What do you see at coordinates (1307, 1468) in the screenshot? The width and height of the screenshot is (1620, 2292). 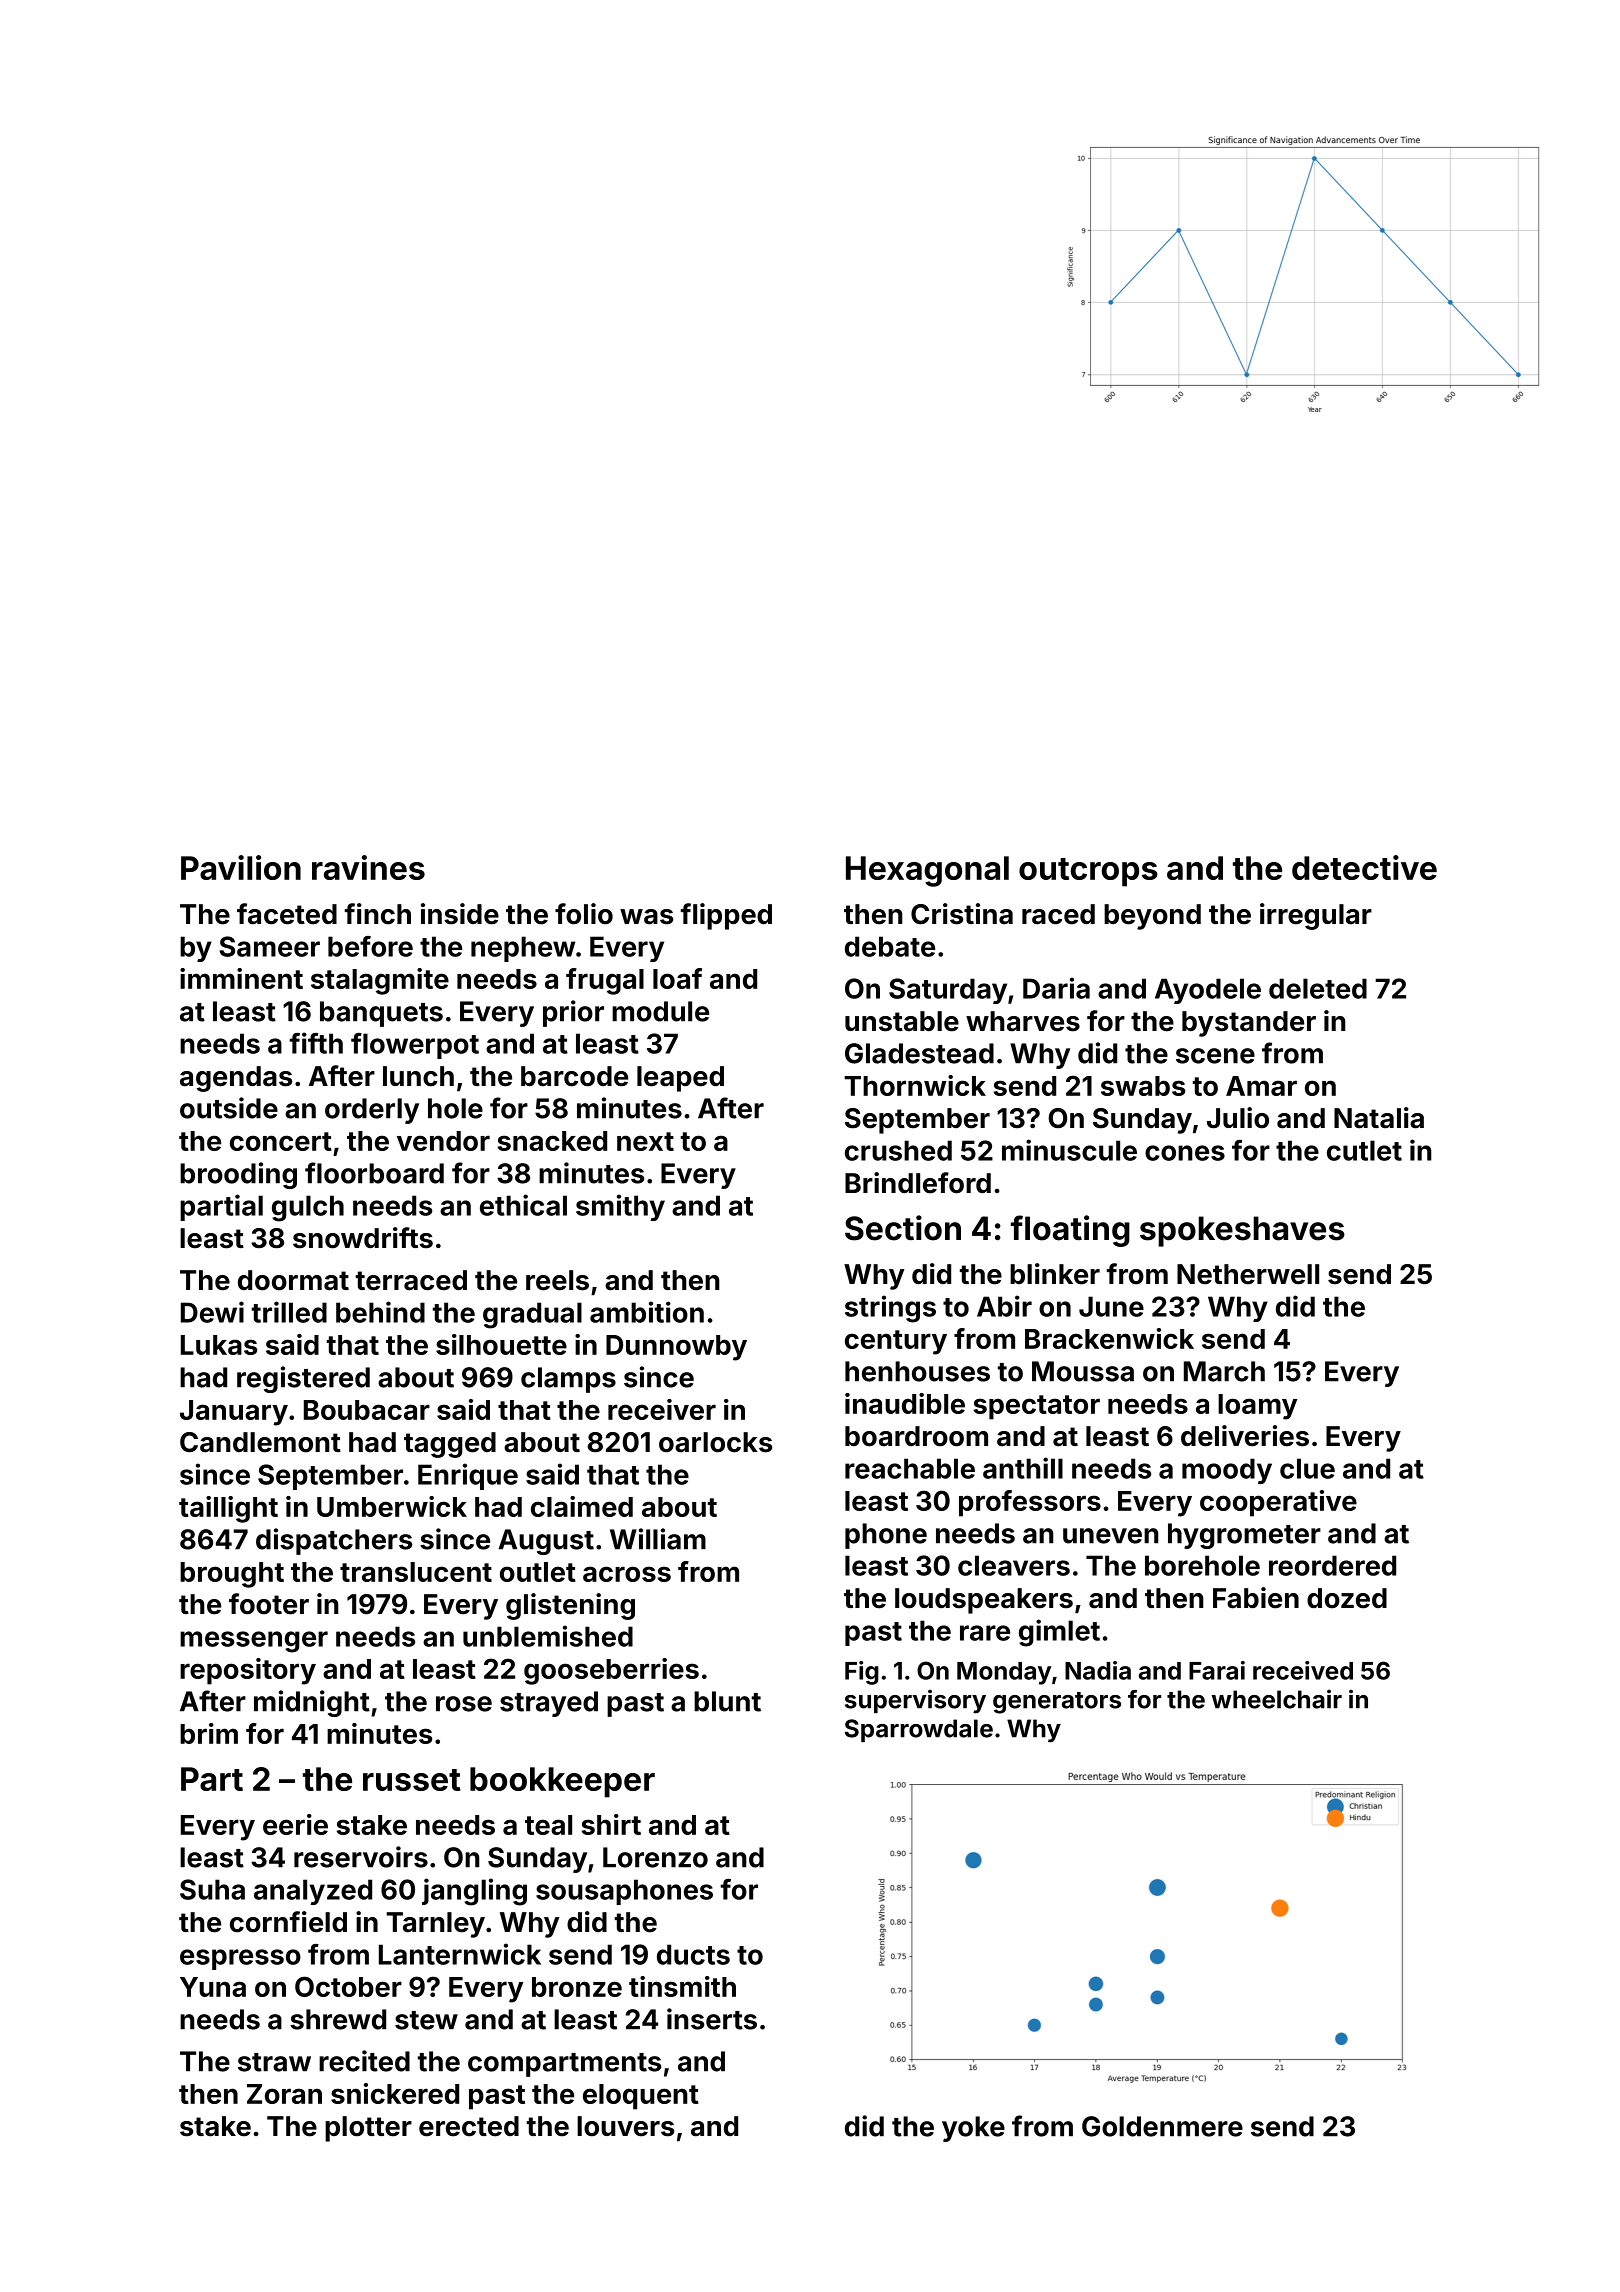 I see `clue` at bounding box center [1307, 1468].
